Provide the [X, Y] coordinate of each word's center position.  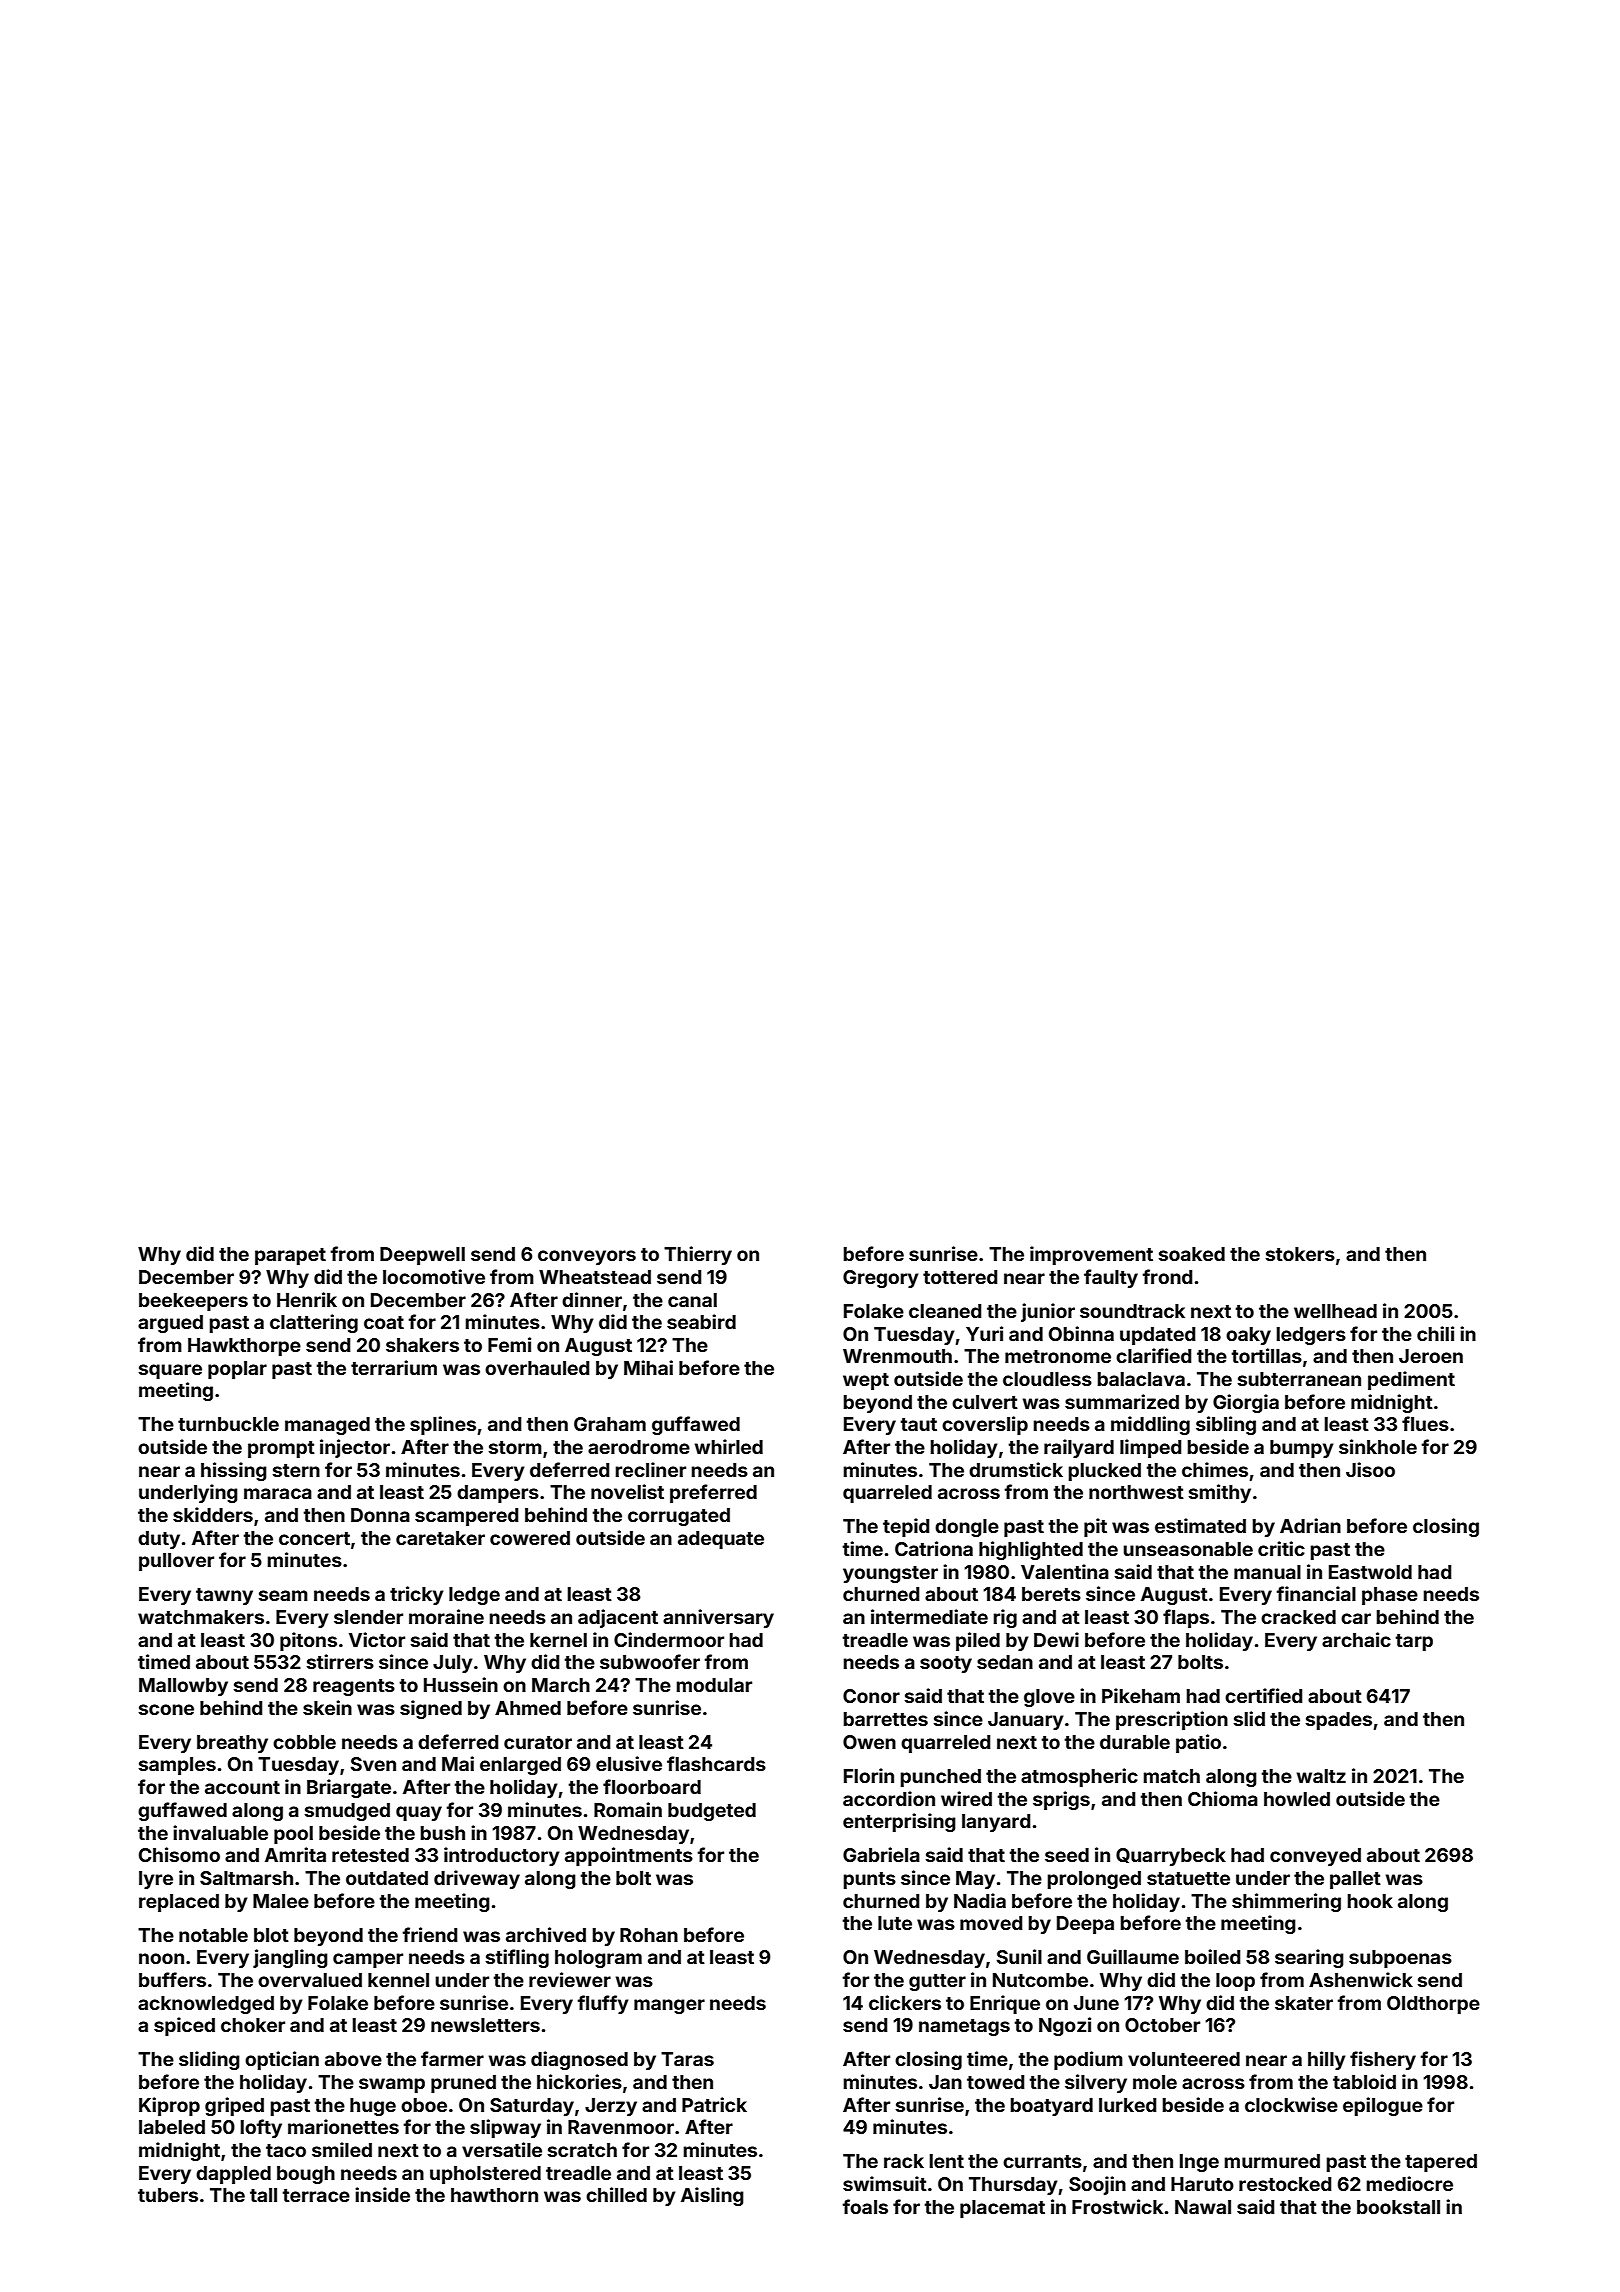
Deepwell [422, 1256]
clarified [1153, 1355]
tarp [1414, 1642]
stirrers [340, 1661]
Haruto [1202, 2184]
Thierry [698, 1255]
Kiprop [169, 2106]
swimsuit [885, 2183]
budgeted [712, 1812]
